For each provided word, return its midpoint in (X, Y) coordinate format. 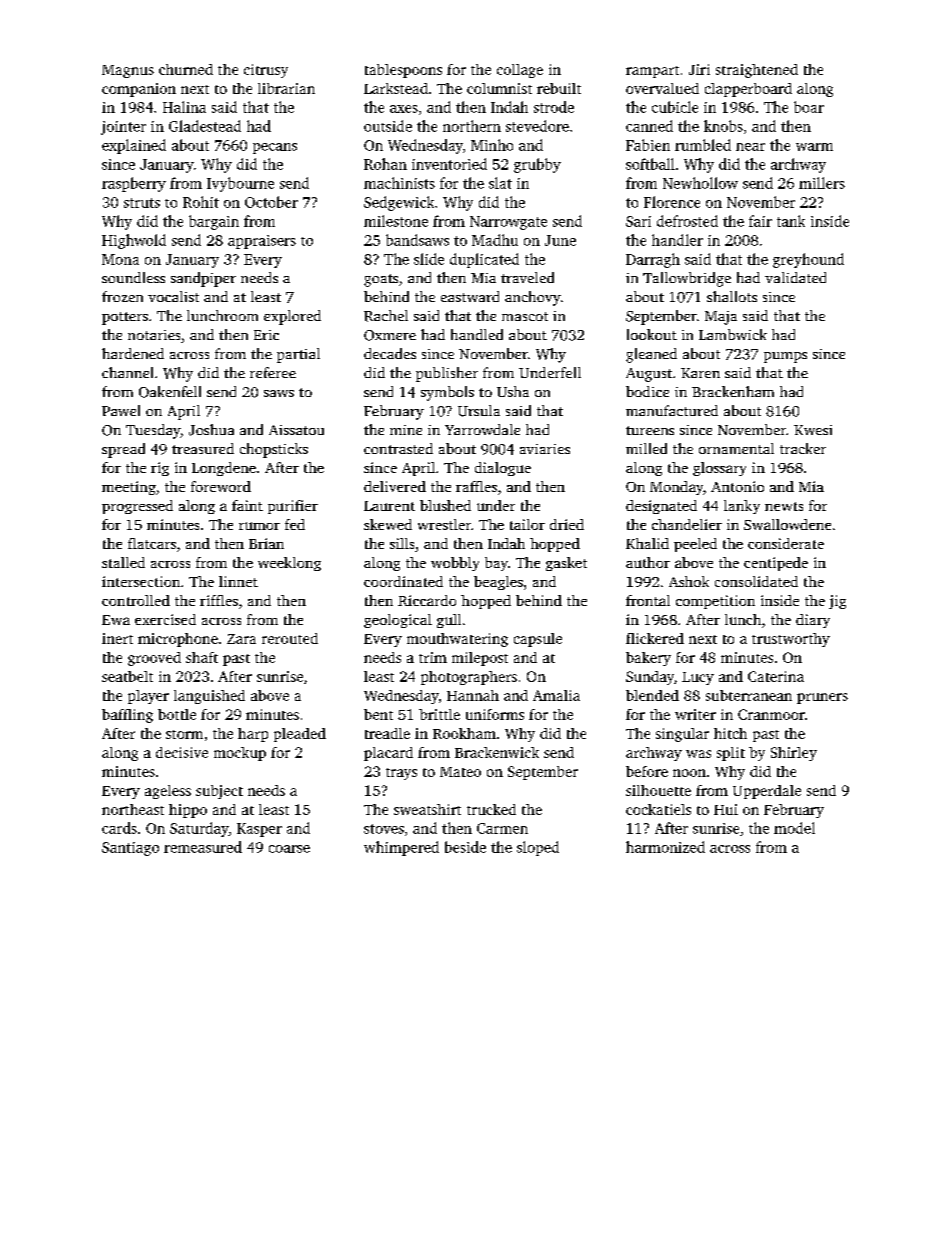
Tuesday (153, 431)
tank (791, 221)
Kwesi (813, 430)
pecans (275, 148)
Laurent (389, 506)
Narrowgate (508, 223)
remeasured (203, 847)
